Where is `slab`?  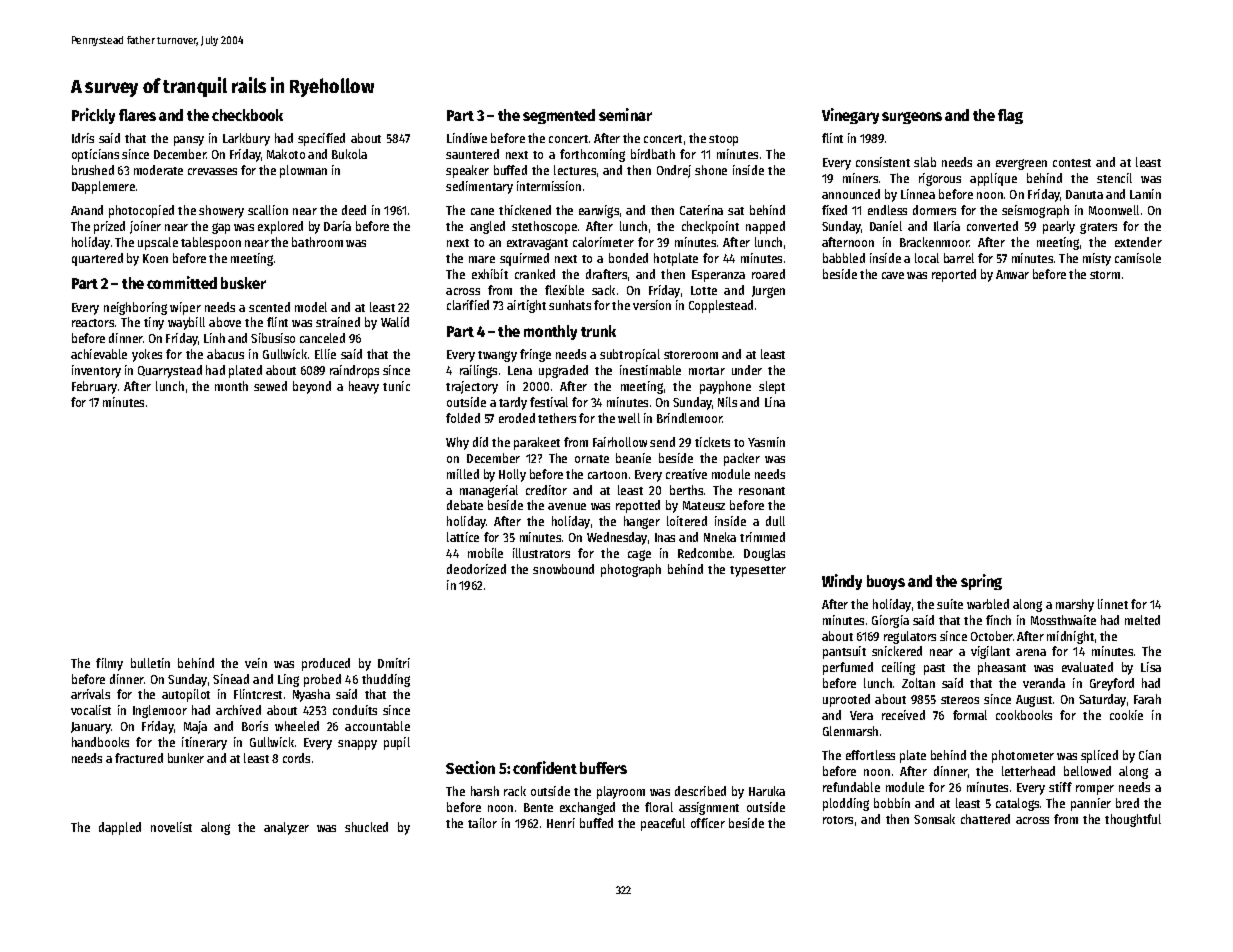
slab is located at coordinates (925, 162).
